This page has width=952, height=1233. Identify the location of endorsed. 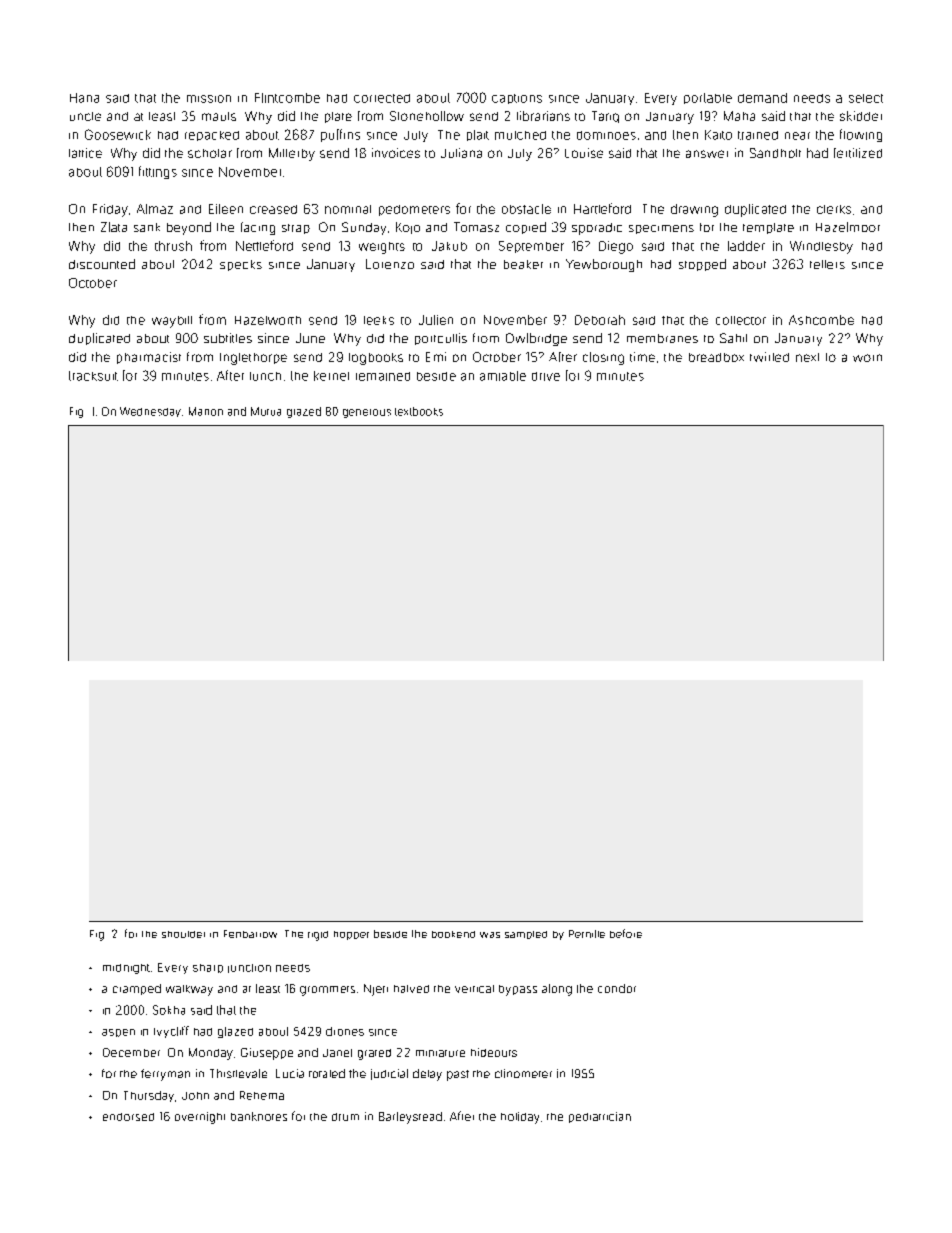
(128, 1117).
